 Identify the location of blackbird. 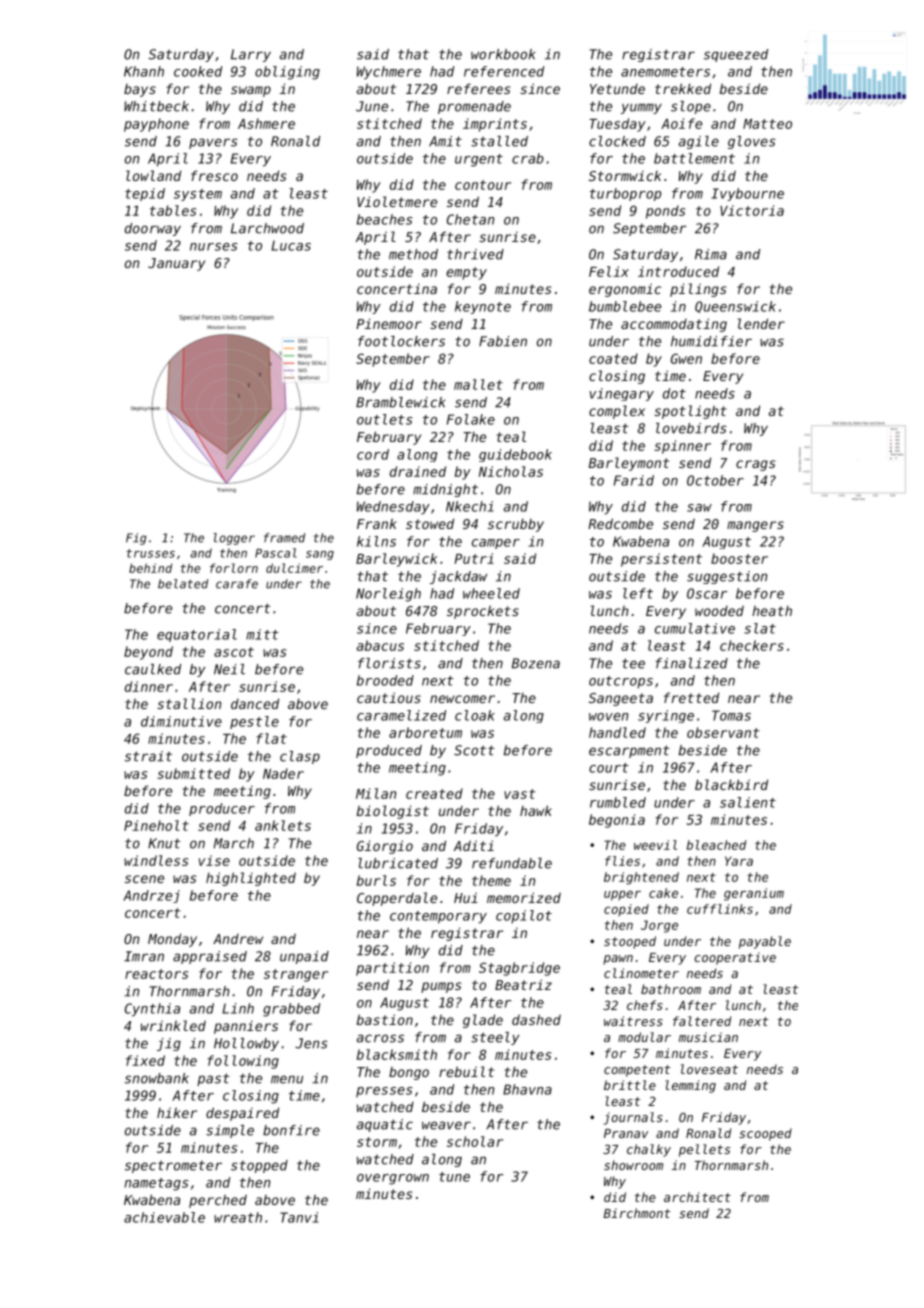
(731, 784).
